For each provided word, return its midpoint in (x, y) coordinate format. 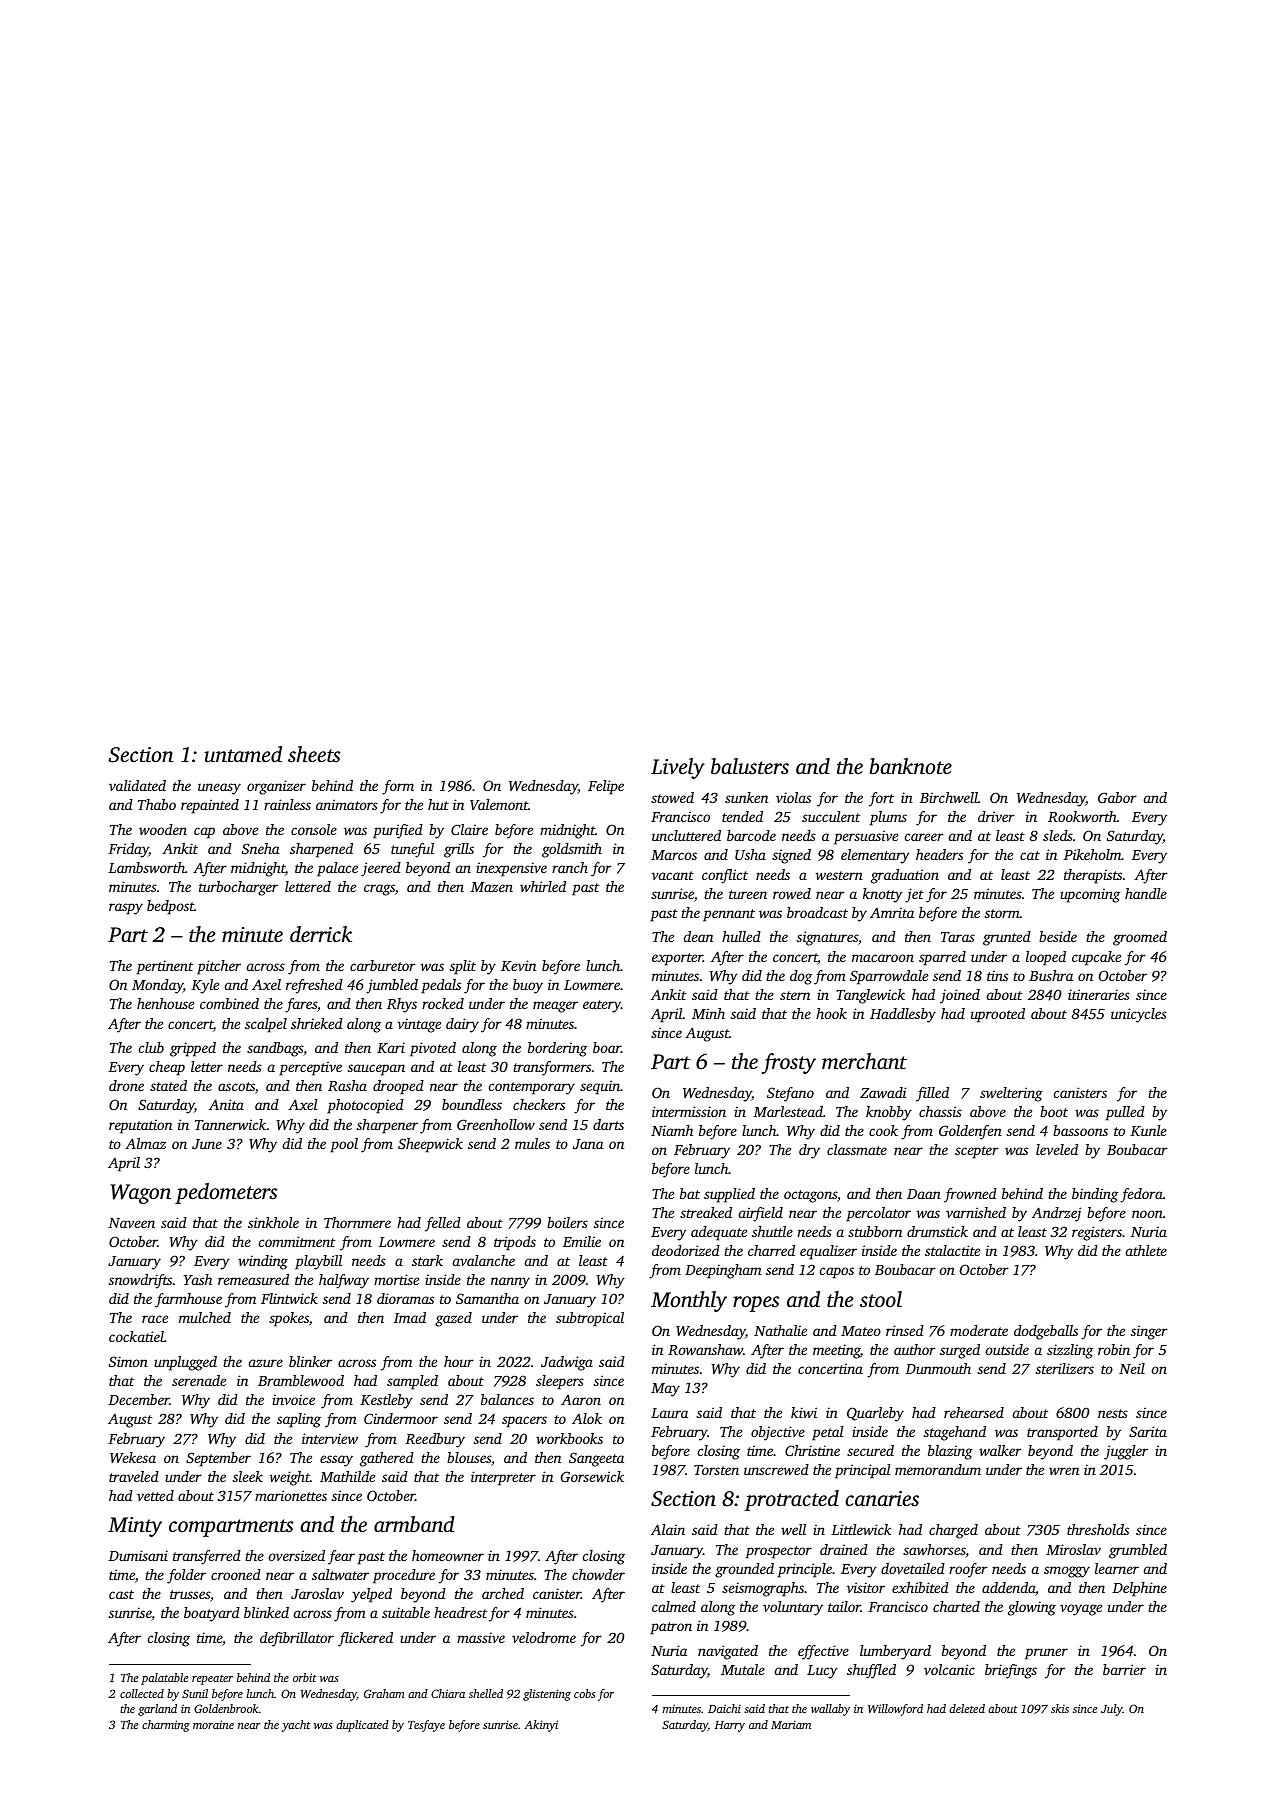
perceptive (310, 1068)
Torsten (716, 1470)
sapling (299, 1420)
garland (157, 1710)
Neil (1132, 1368)
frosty (789, 1063)
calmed (674, 1606)
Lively (678, 768)
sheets (314, 754)
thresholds (1098, 1529)
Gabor (1117, 797)
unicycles (1139, 1015)
